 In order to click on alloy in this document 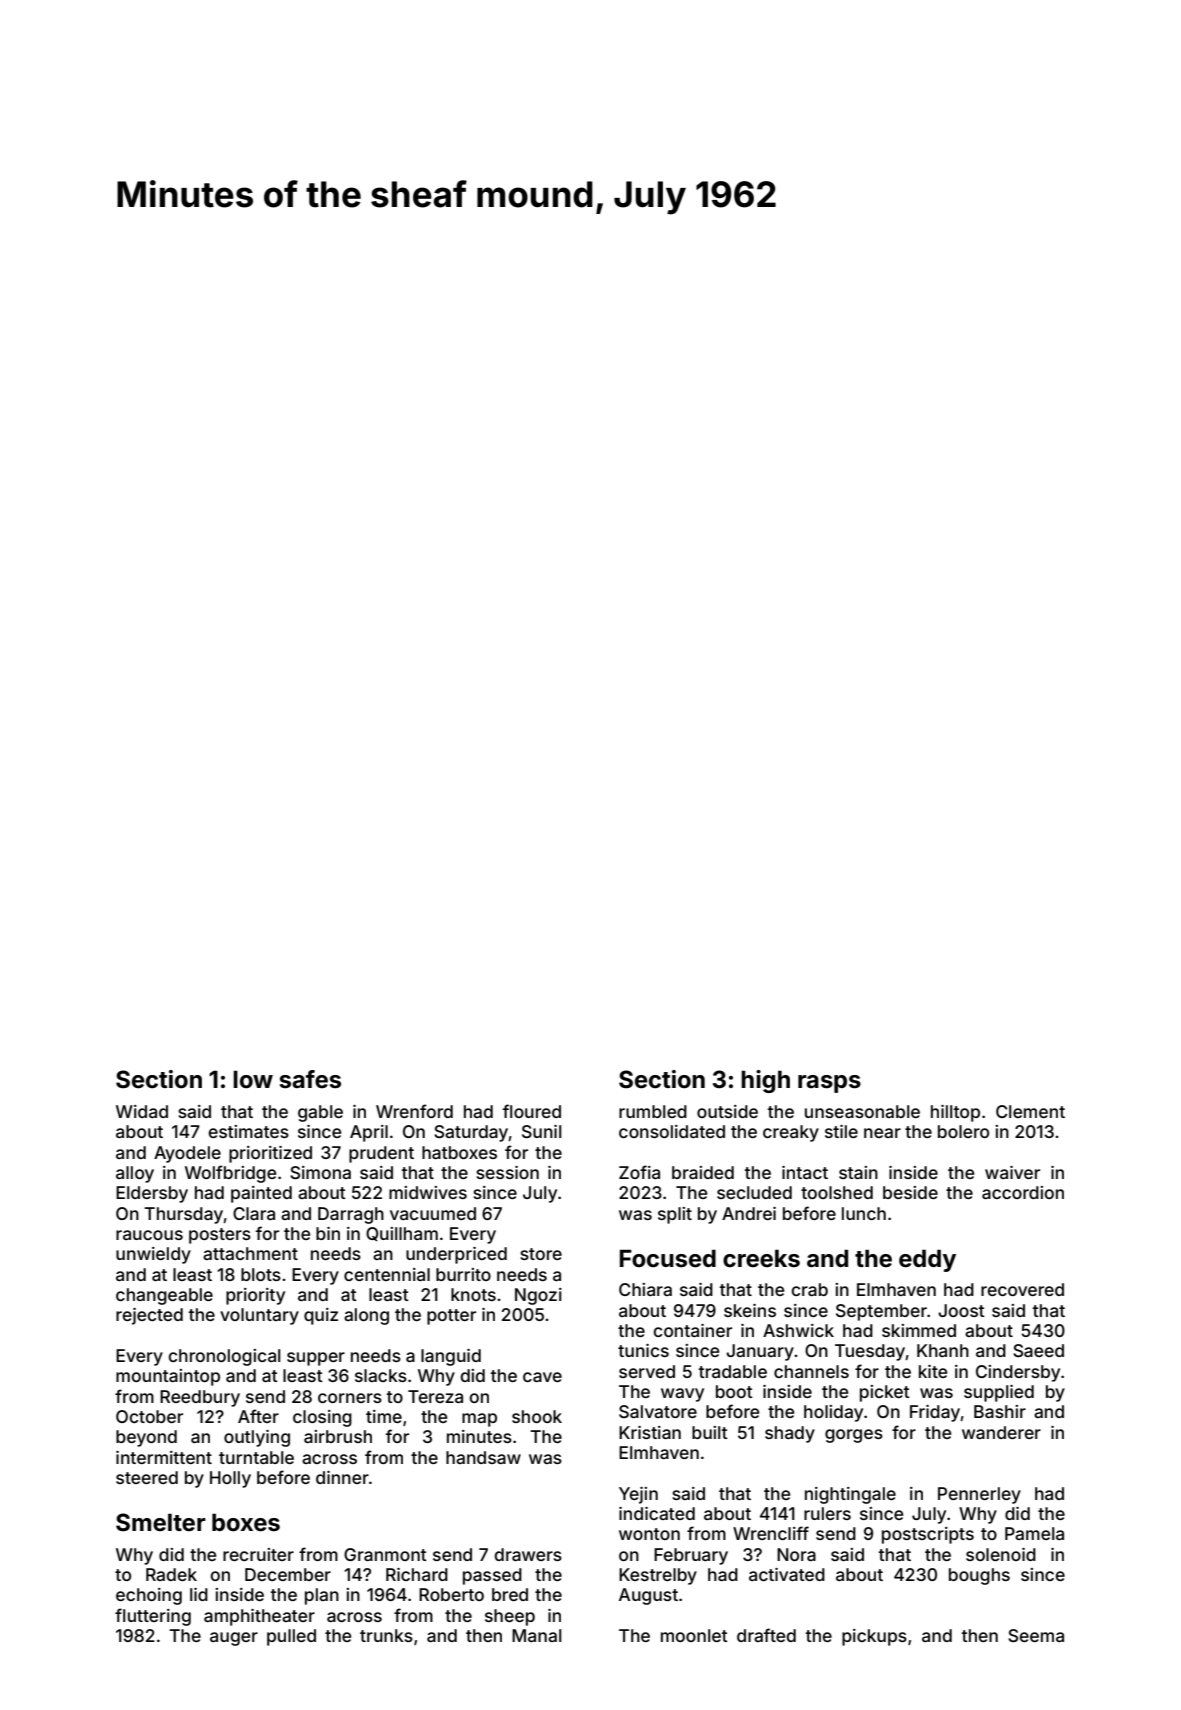, I will do `click(135, 1174)`.
